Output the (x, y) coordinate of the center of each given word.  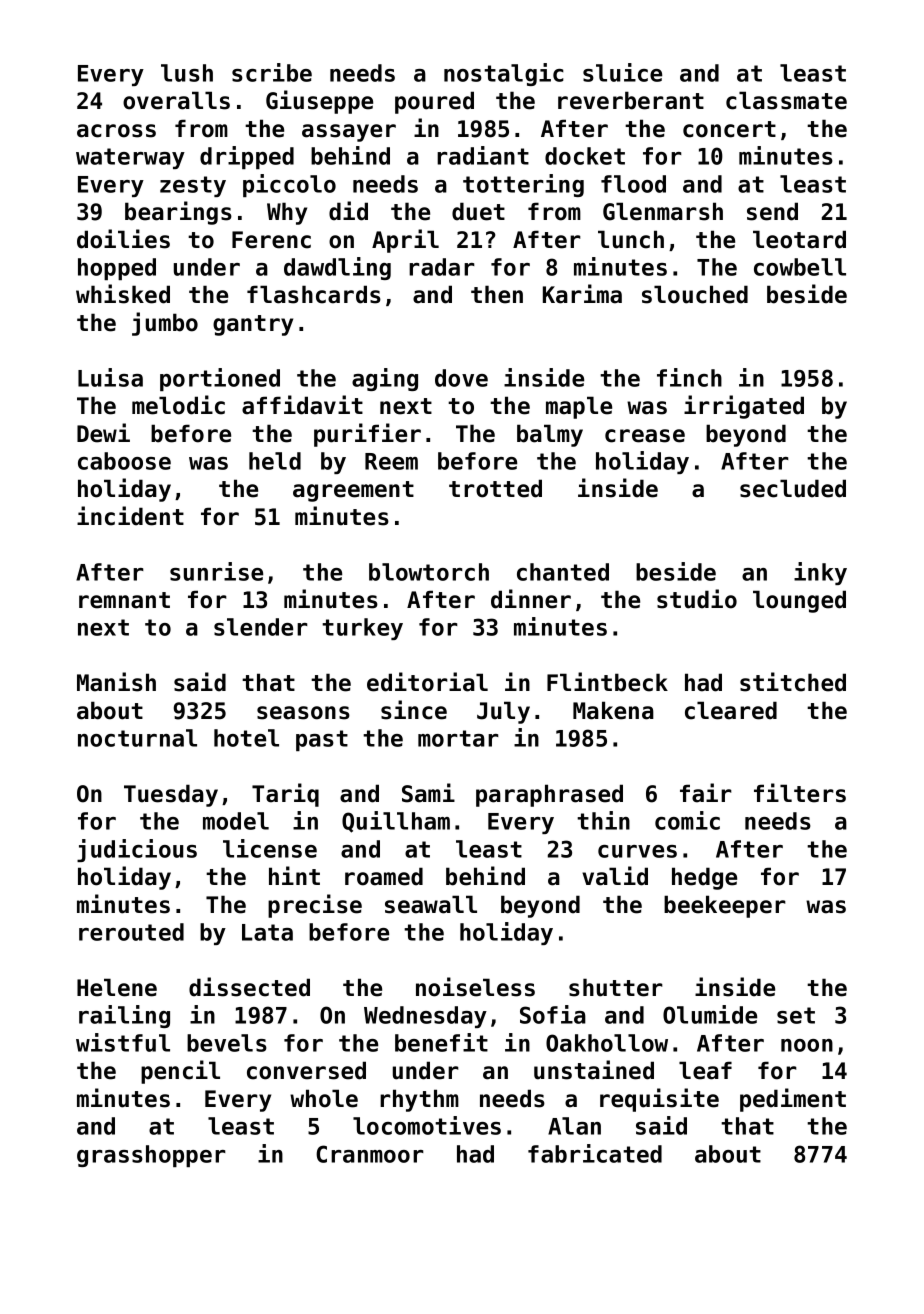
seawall (431, 904)
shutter (616, 987)
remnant (124, 600)
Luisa (110, 377)
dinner (531, 599)
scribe (272, 72)
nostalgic (504, 74)
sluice (622, 72)
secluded (793, 488)
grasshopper (151, 1156)
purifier (367, 435)
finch (689, 377)
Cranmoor (370, 1154)
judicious (137, 850)
